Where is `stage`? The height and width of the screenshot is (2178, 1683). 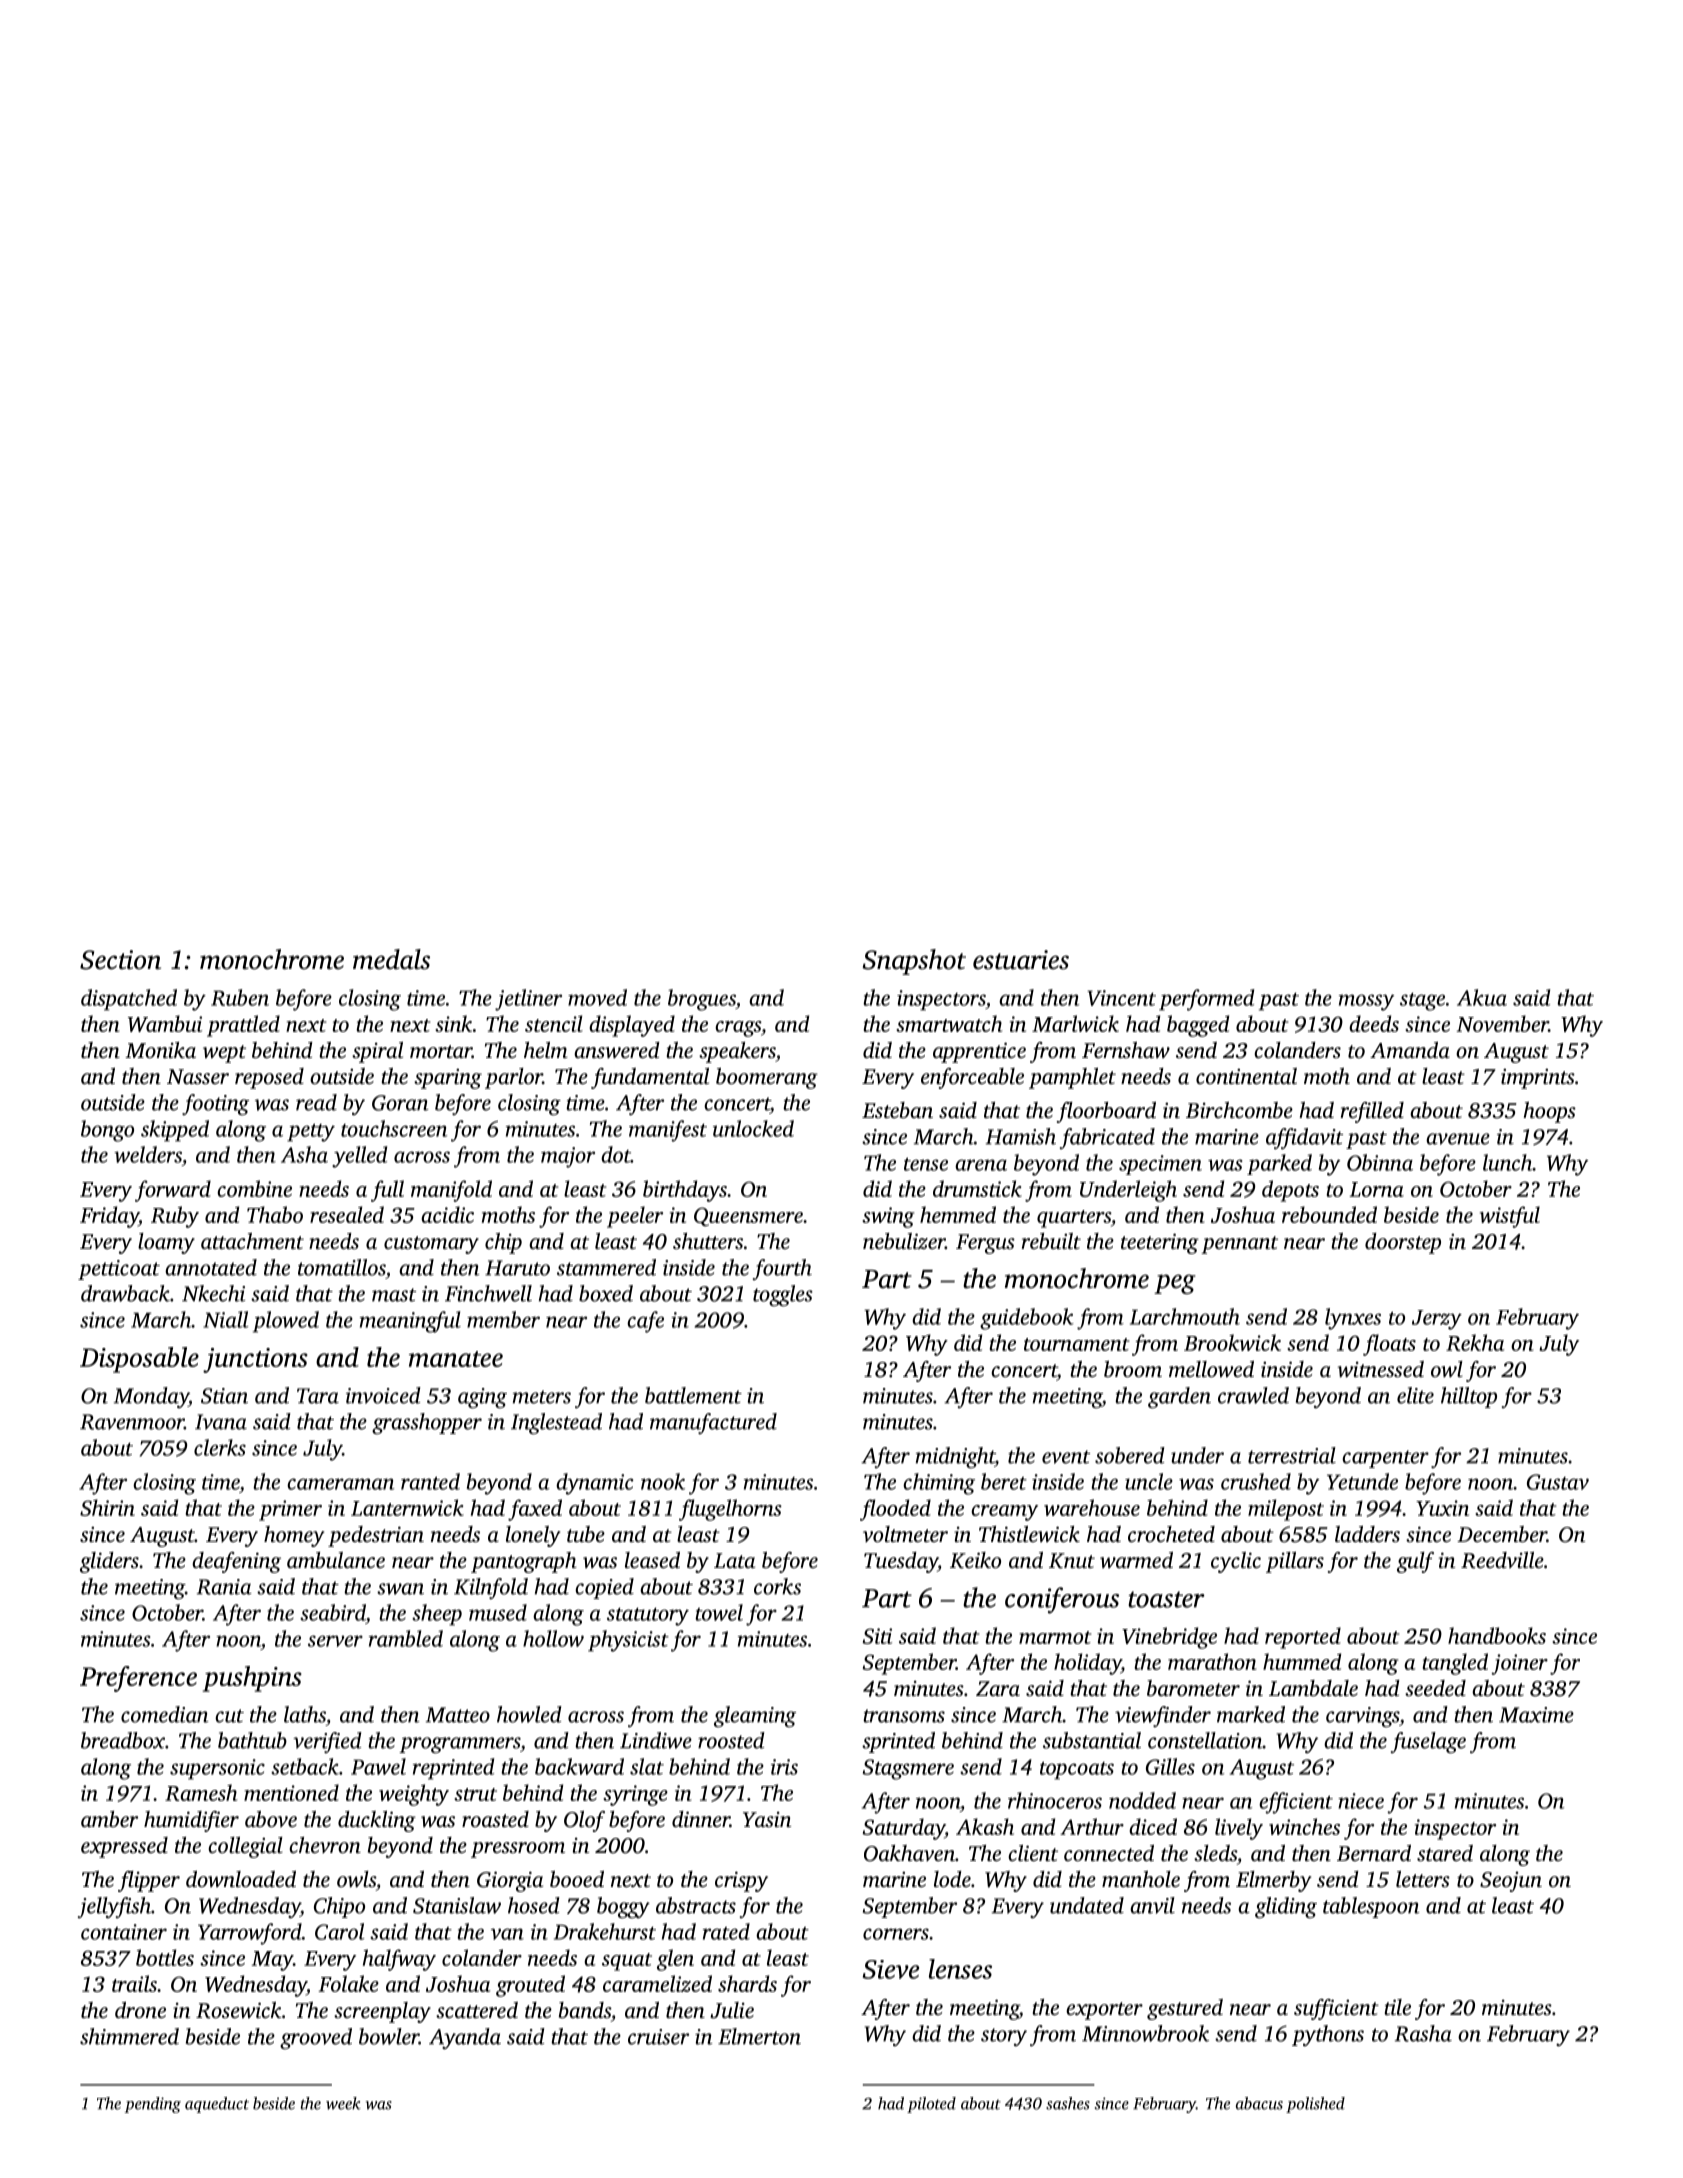
stage is located at coordinates (1422, 1002).
